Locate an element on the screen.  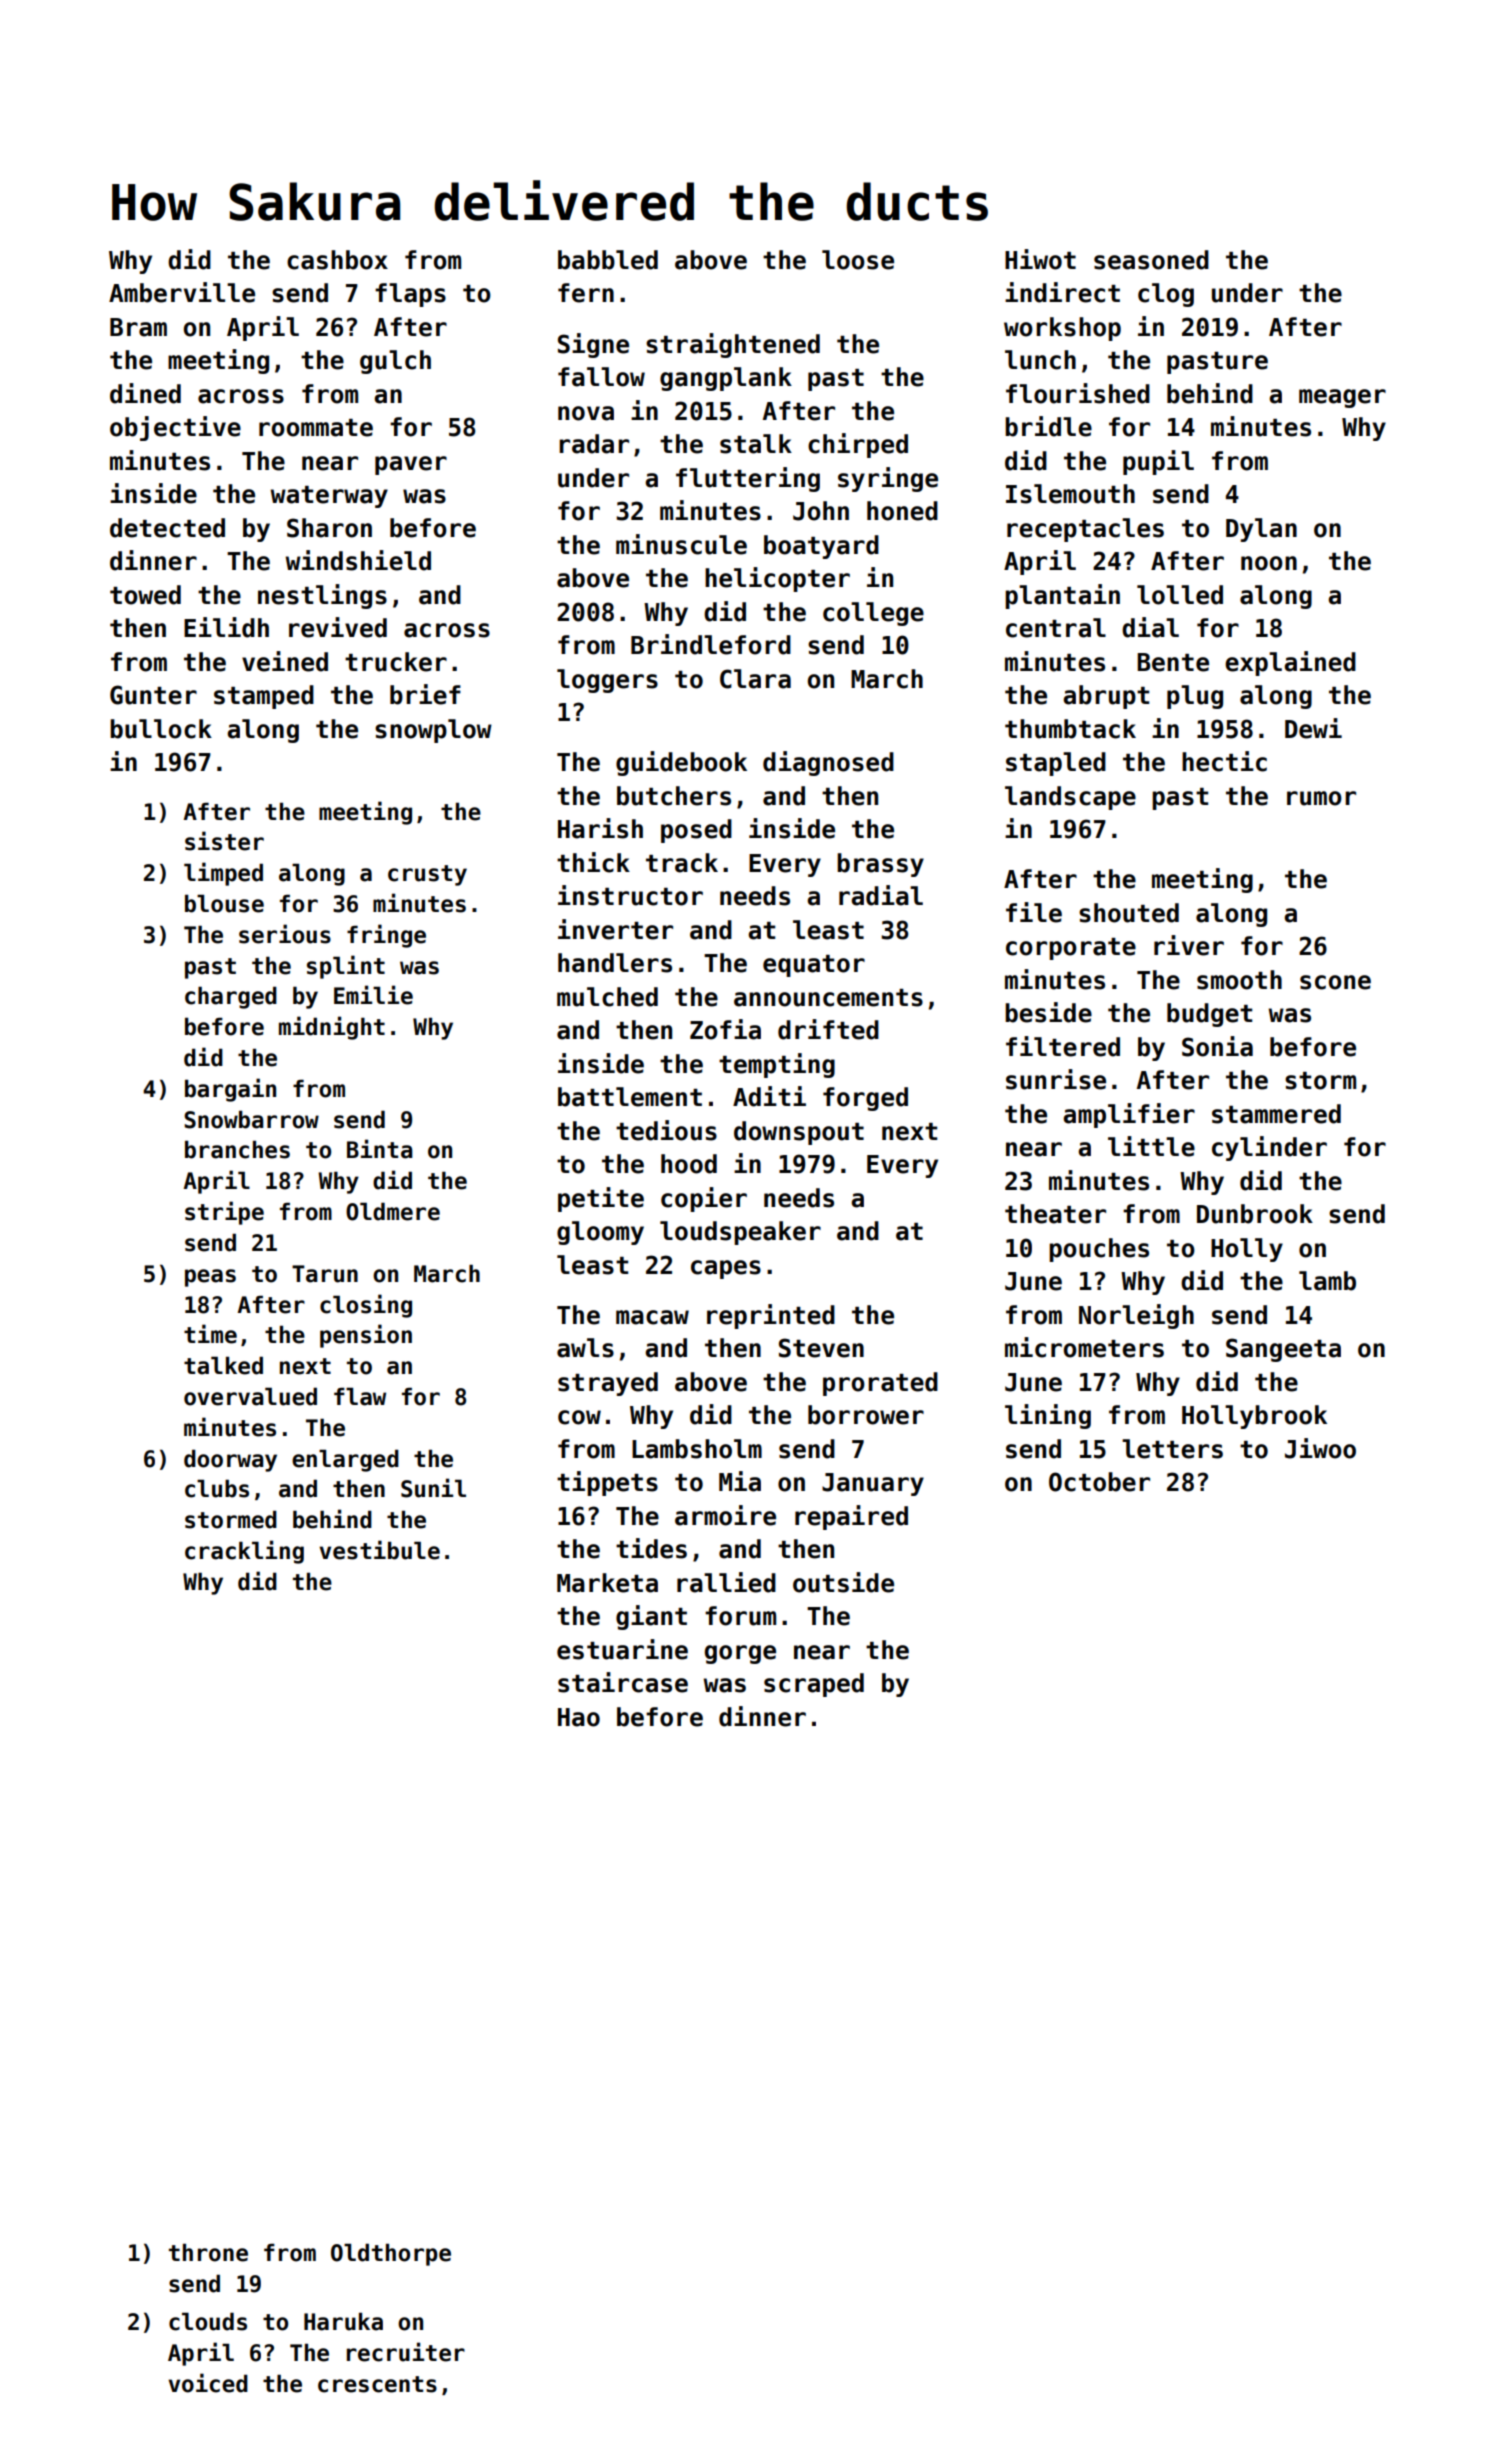
butchers is located at coordinates (674, 796).
